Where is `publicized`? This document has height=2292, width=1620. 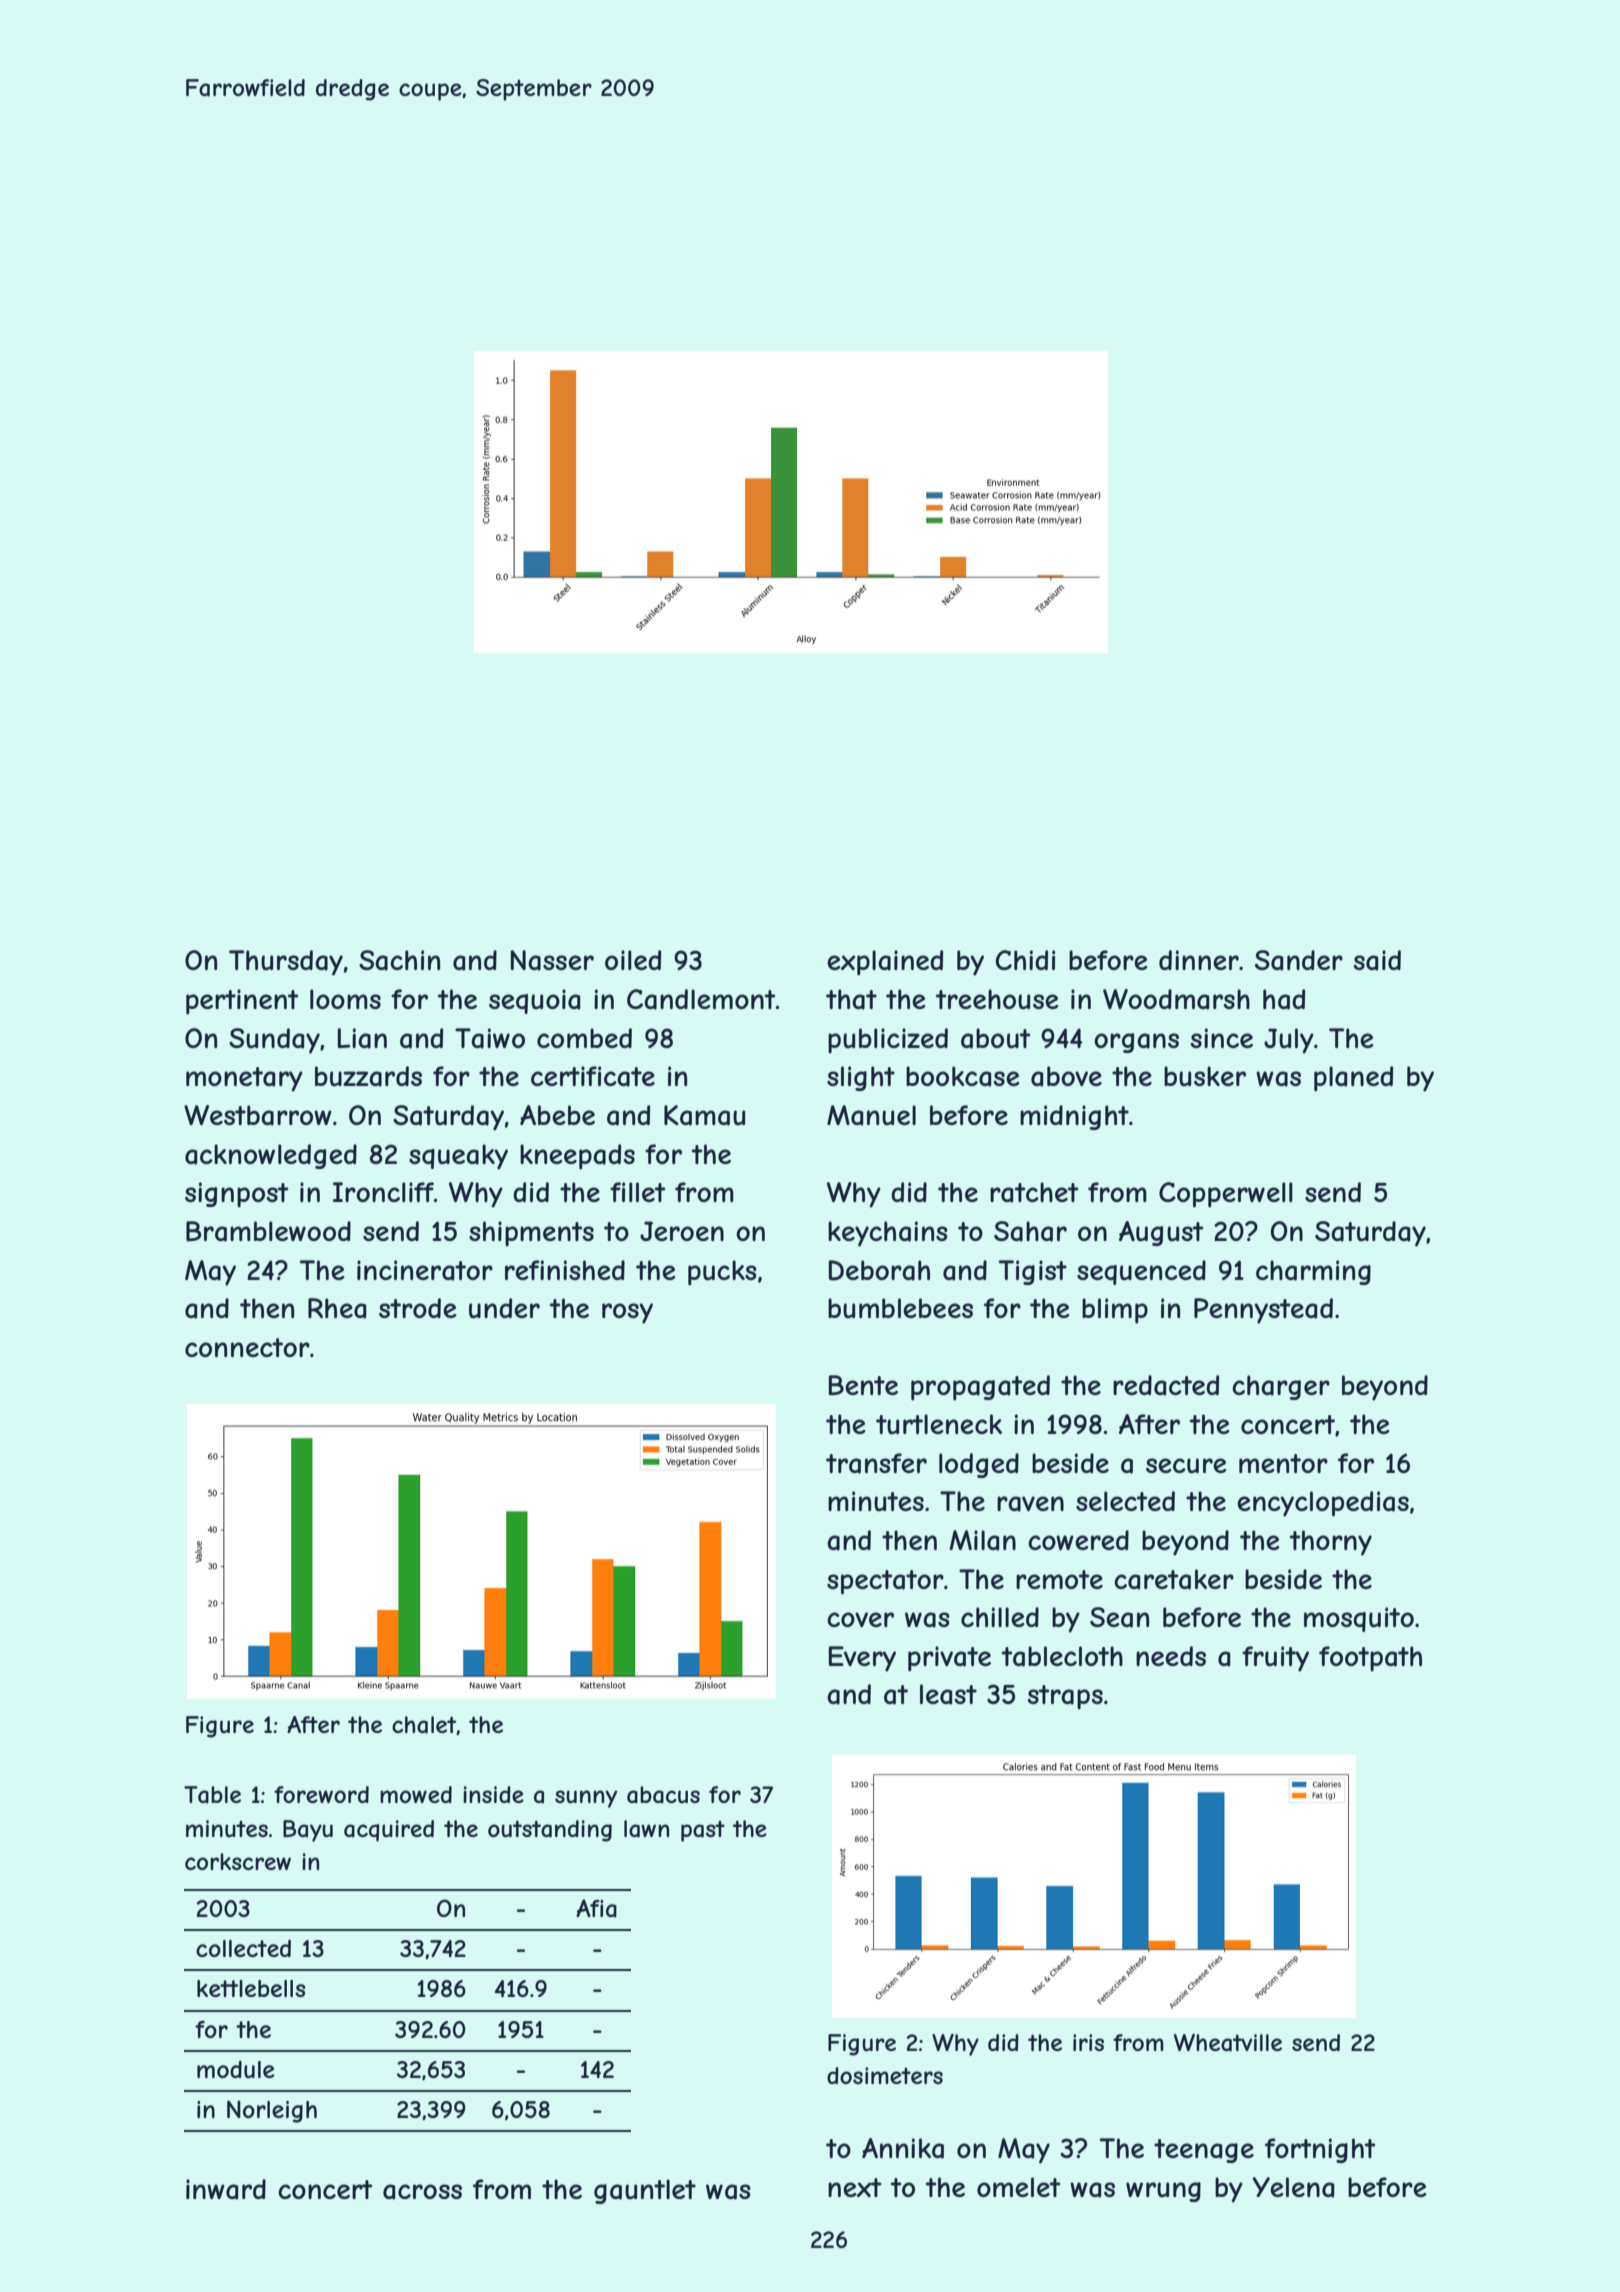 publicized is located at coordinates (888, 1041).
